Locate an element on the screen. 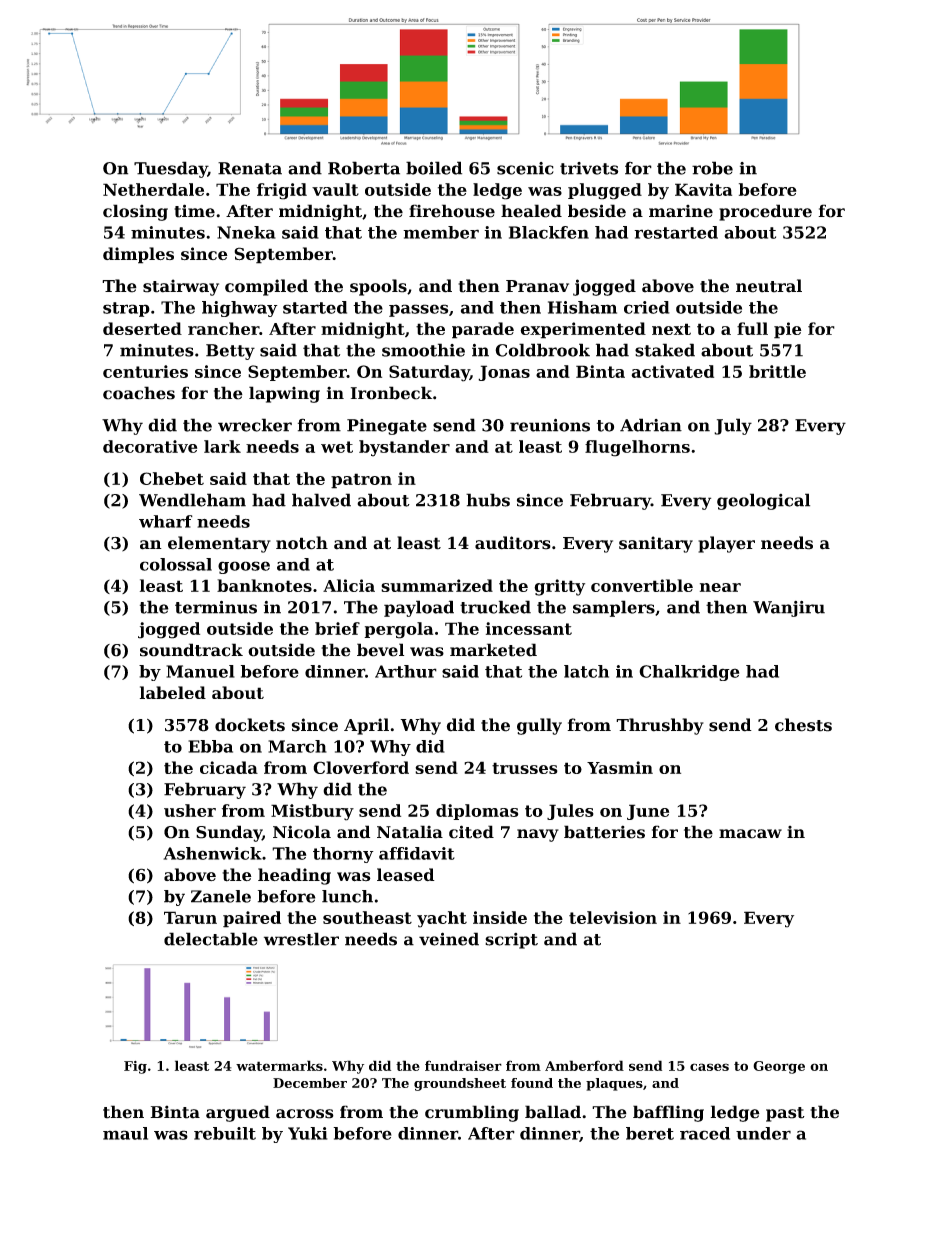  under is located at coordinates (763, 1133).
